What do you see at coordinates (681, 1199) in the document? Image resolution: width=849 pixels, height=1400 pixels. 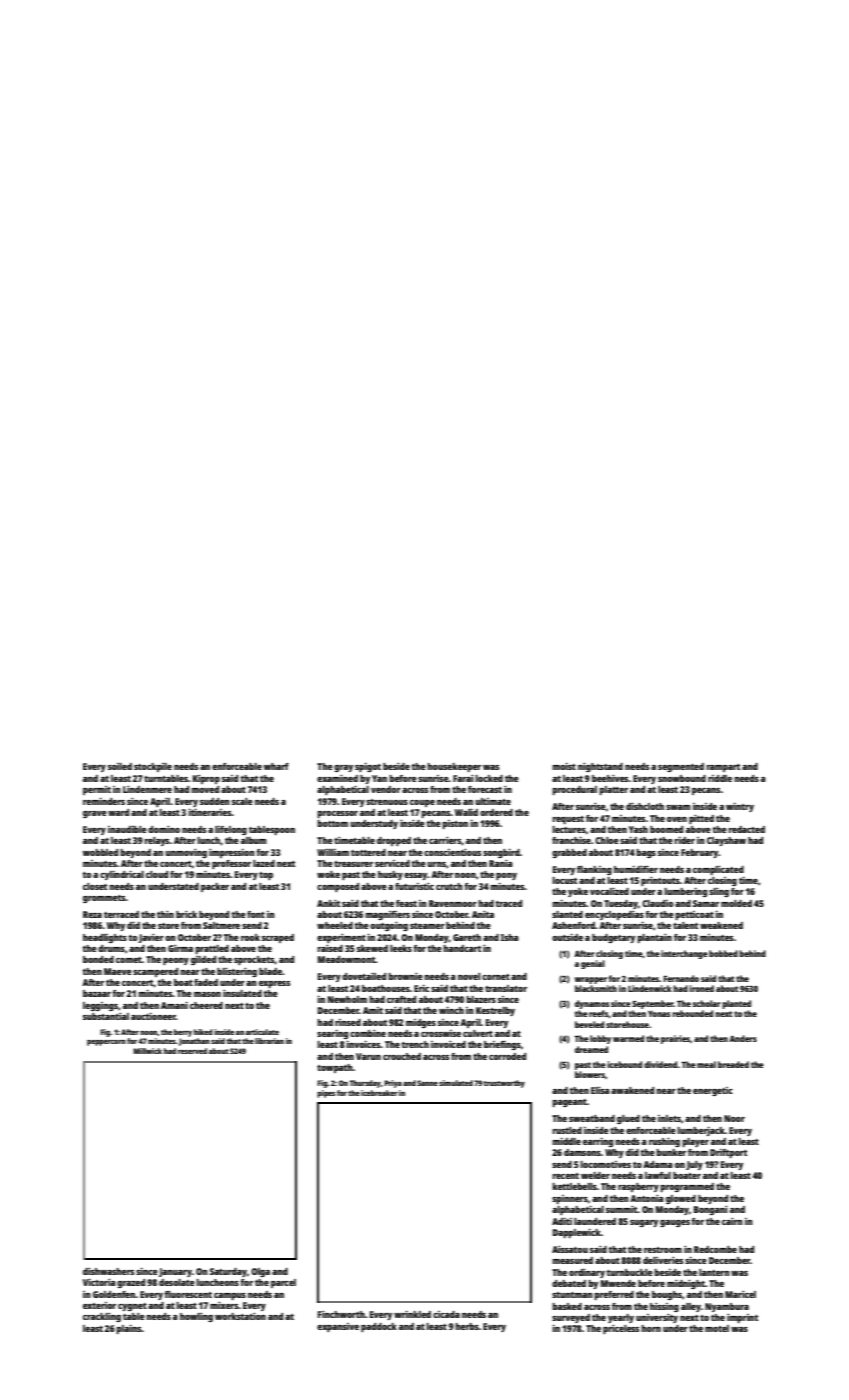 I see `glowed` at bounding box center [681, 1199].
